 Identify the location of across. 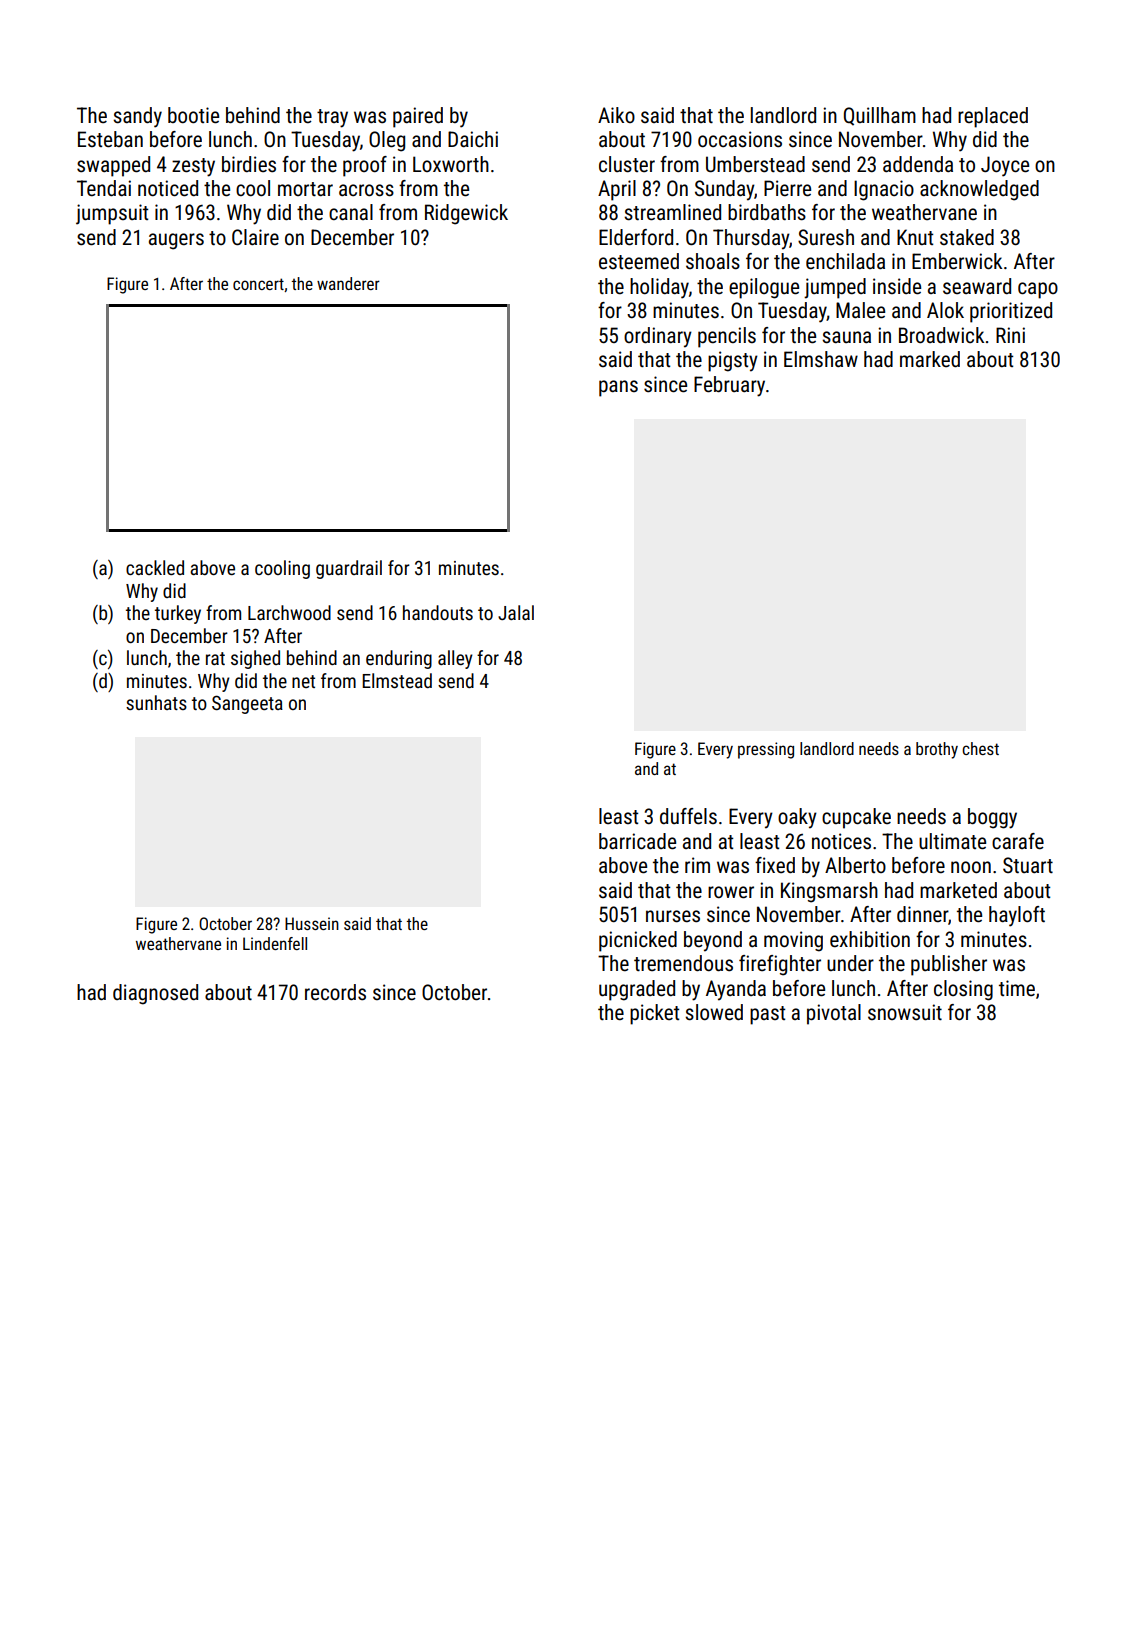
(366, 190).
